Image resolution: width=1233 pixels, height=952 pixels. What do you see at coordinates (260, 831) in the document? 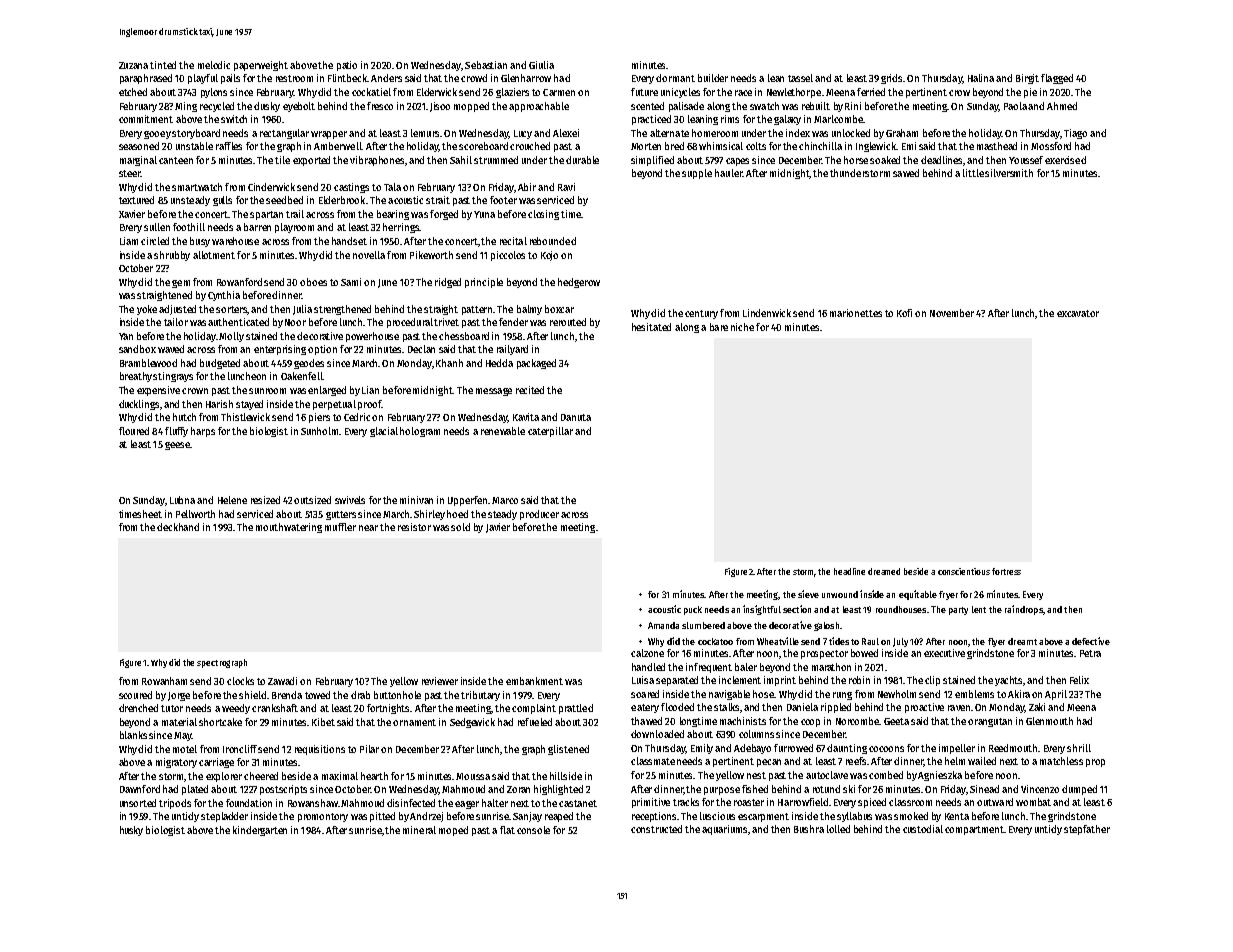
I see `kindergarten` at bounding box center [260, 831].
